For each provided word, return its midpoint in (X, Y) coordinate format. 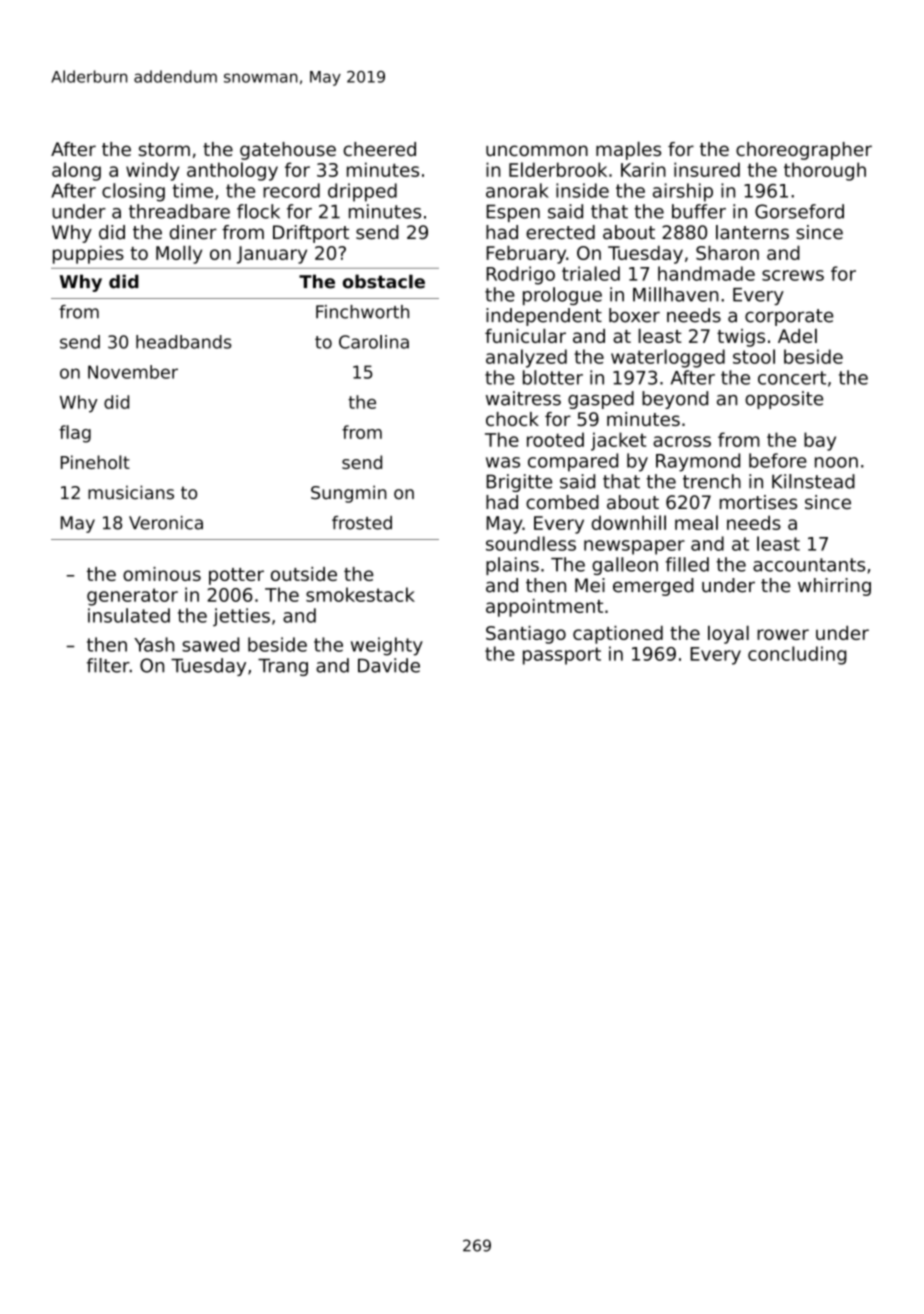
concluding (797, 655)
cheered (379, 149)
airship (683, 192)
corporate (789, 317)
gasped (601, 400)
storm (164, 149)
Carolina (374, 342)
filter (108, 665)
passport (562, 656)
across (682, 441)
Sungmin (349, 494)
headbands (184, 342)
